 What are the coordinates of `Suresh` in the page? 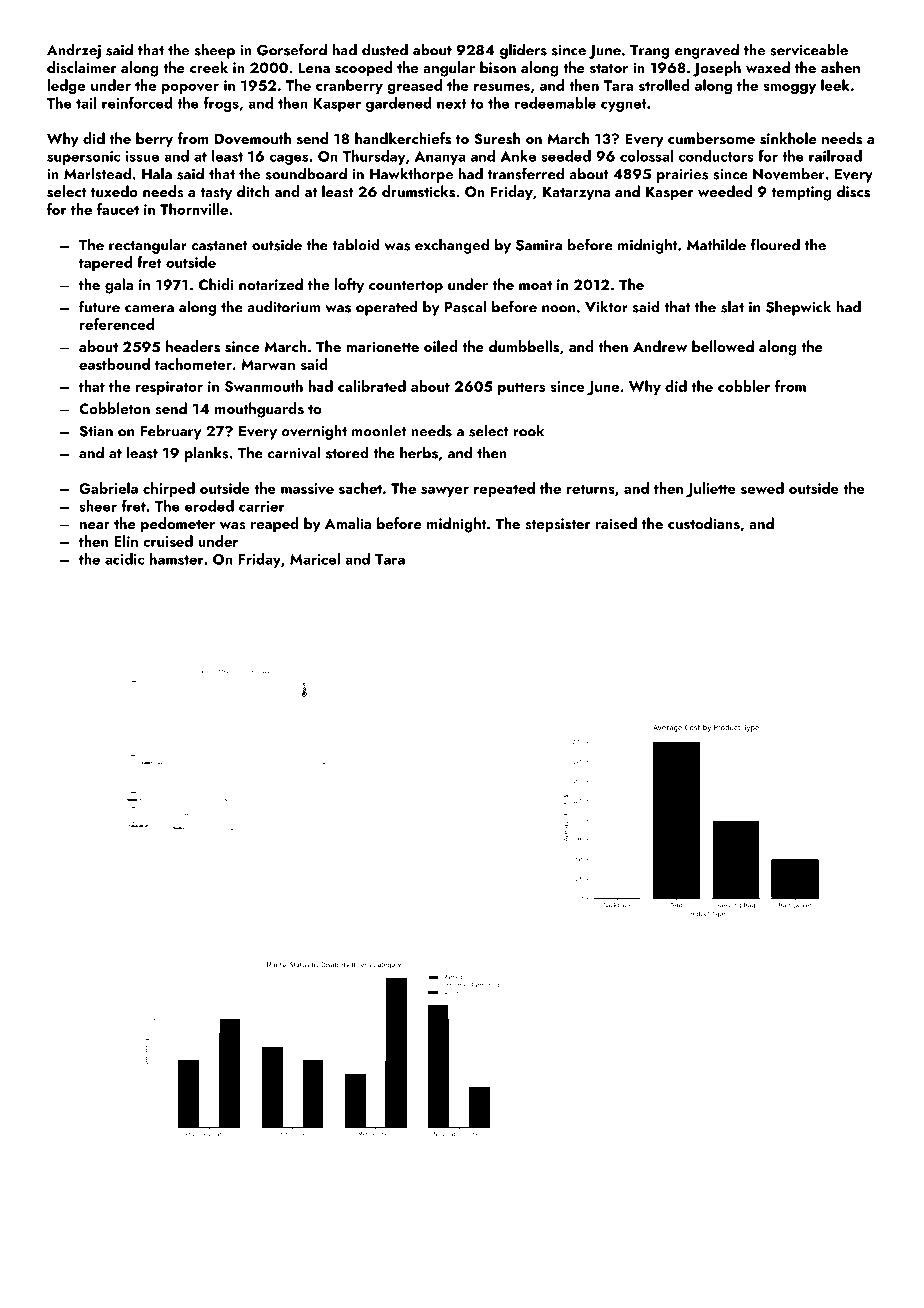 It's located at (497, 138).
